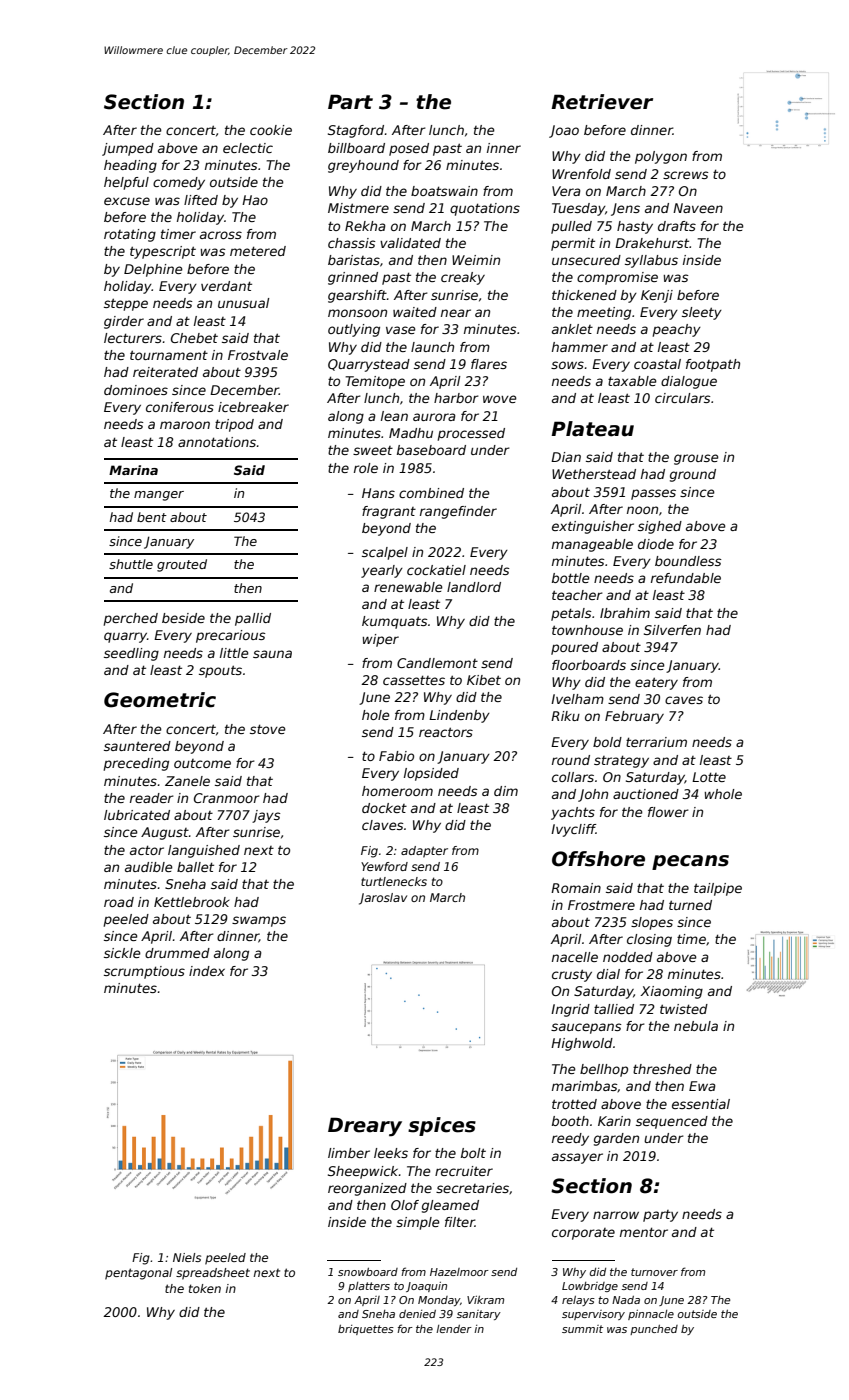 This image has height=1400, width=849. Describe the element at coordinates (248, 148) in the image. I see `eclectic` at that location.
